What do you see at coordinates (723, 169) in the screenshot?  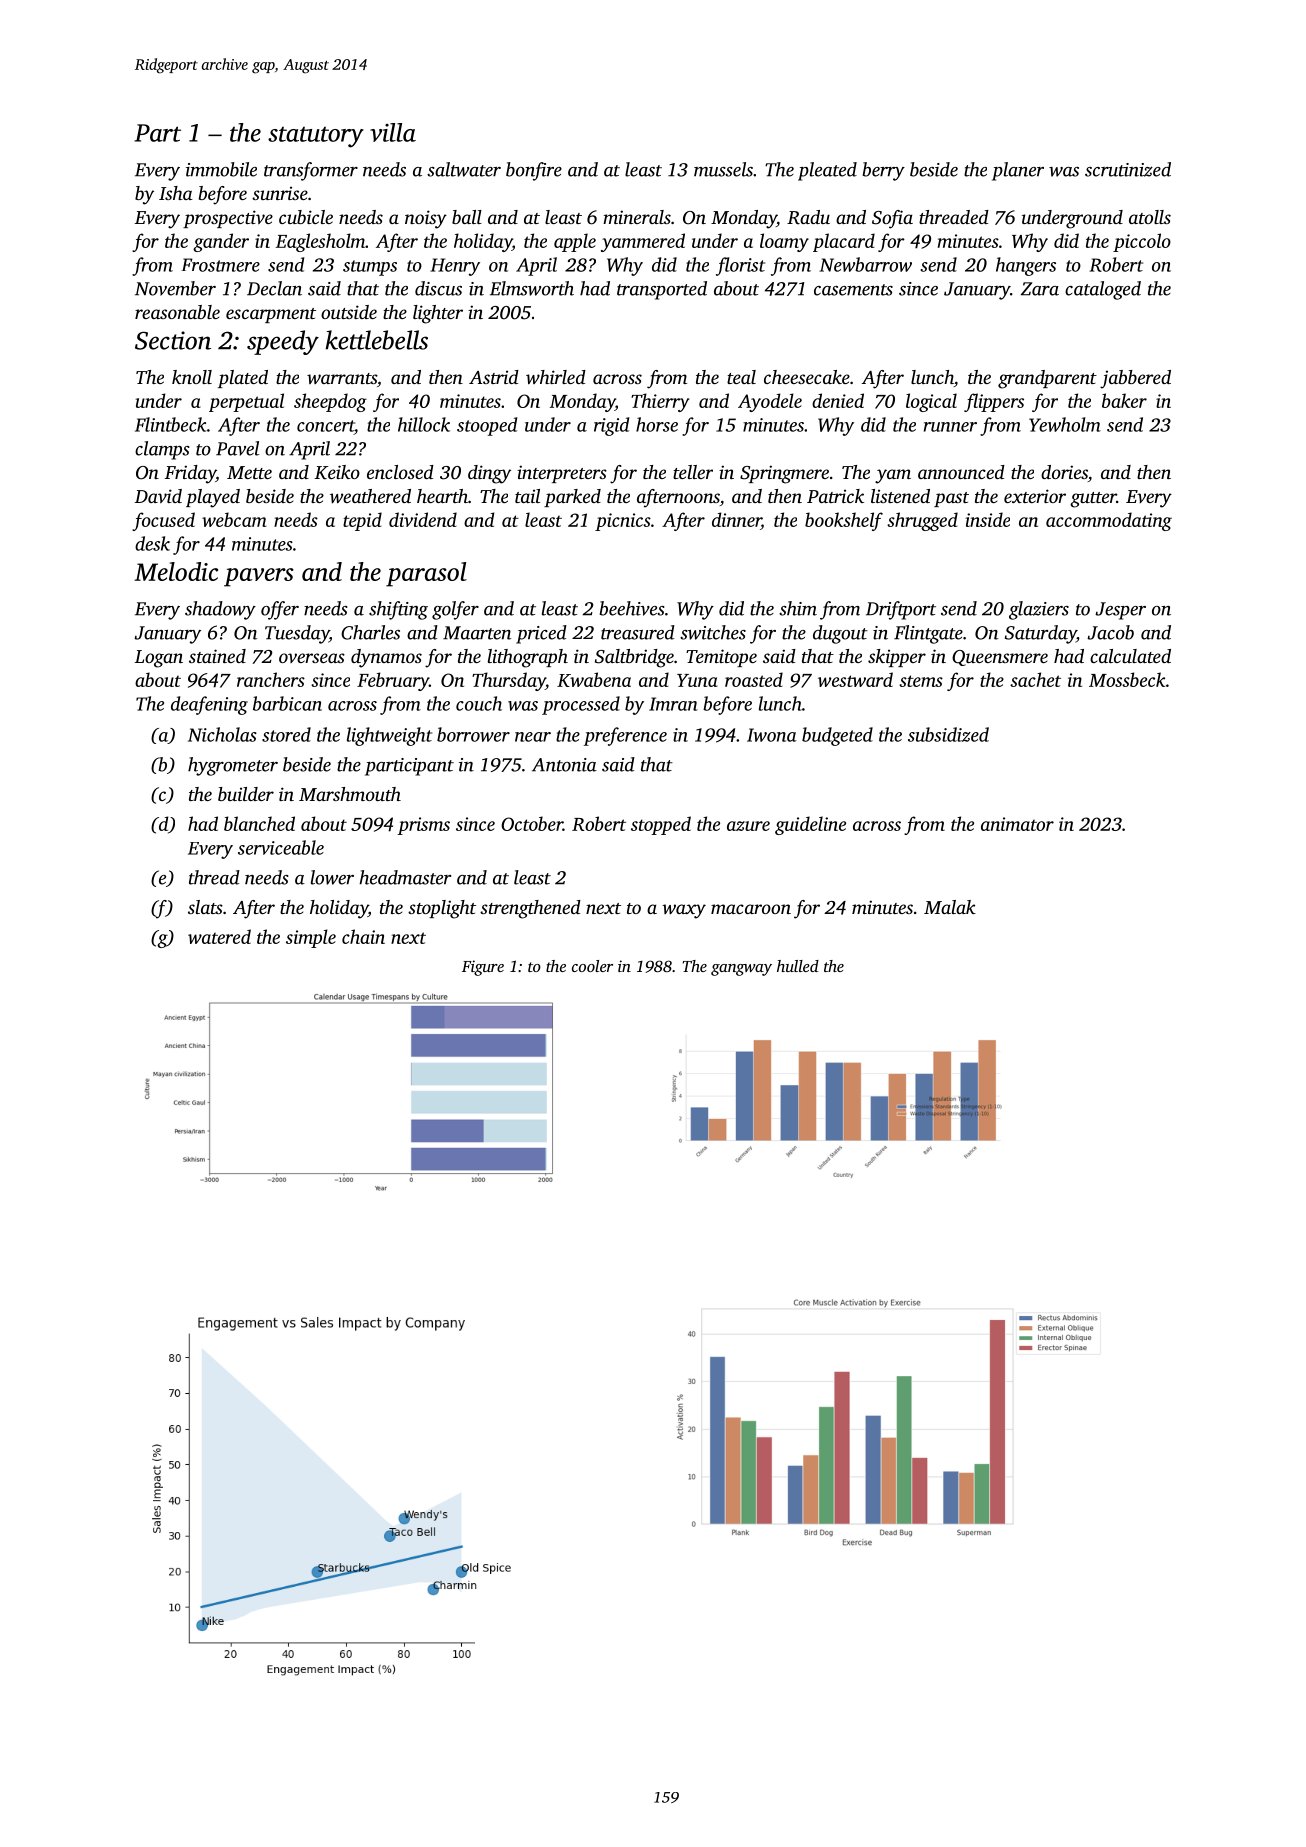 I see `mussels` at bounding box center [723, 169].
